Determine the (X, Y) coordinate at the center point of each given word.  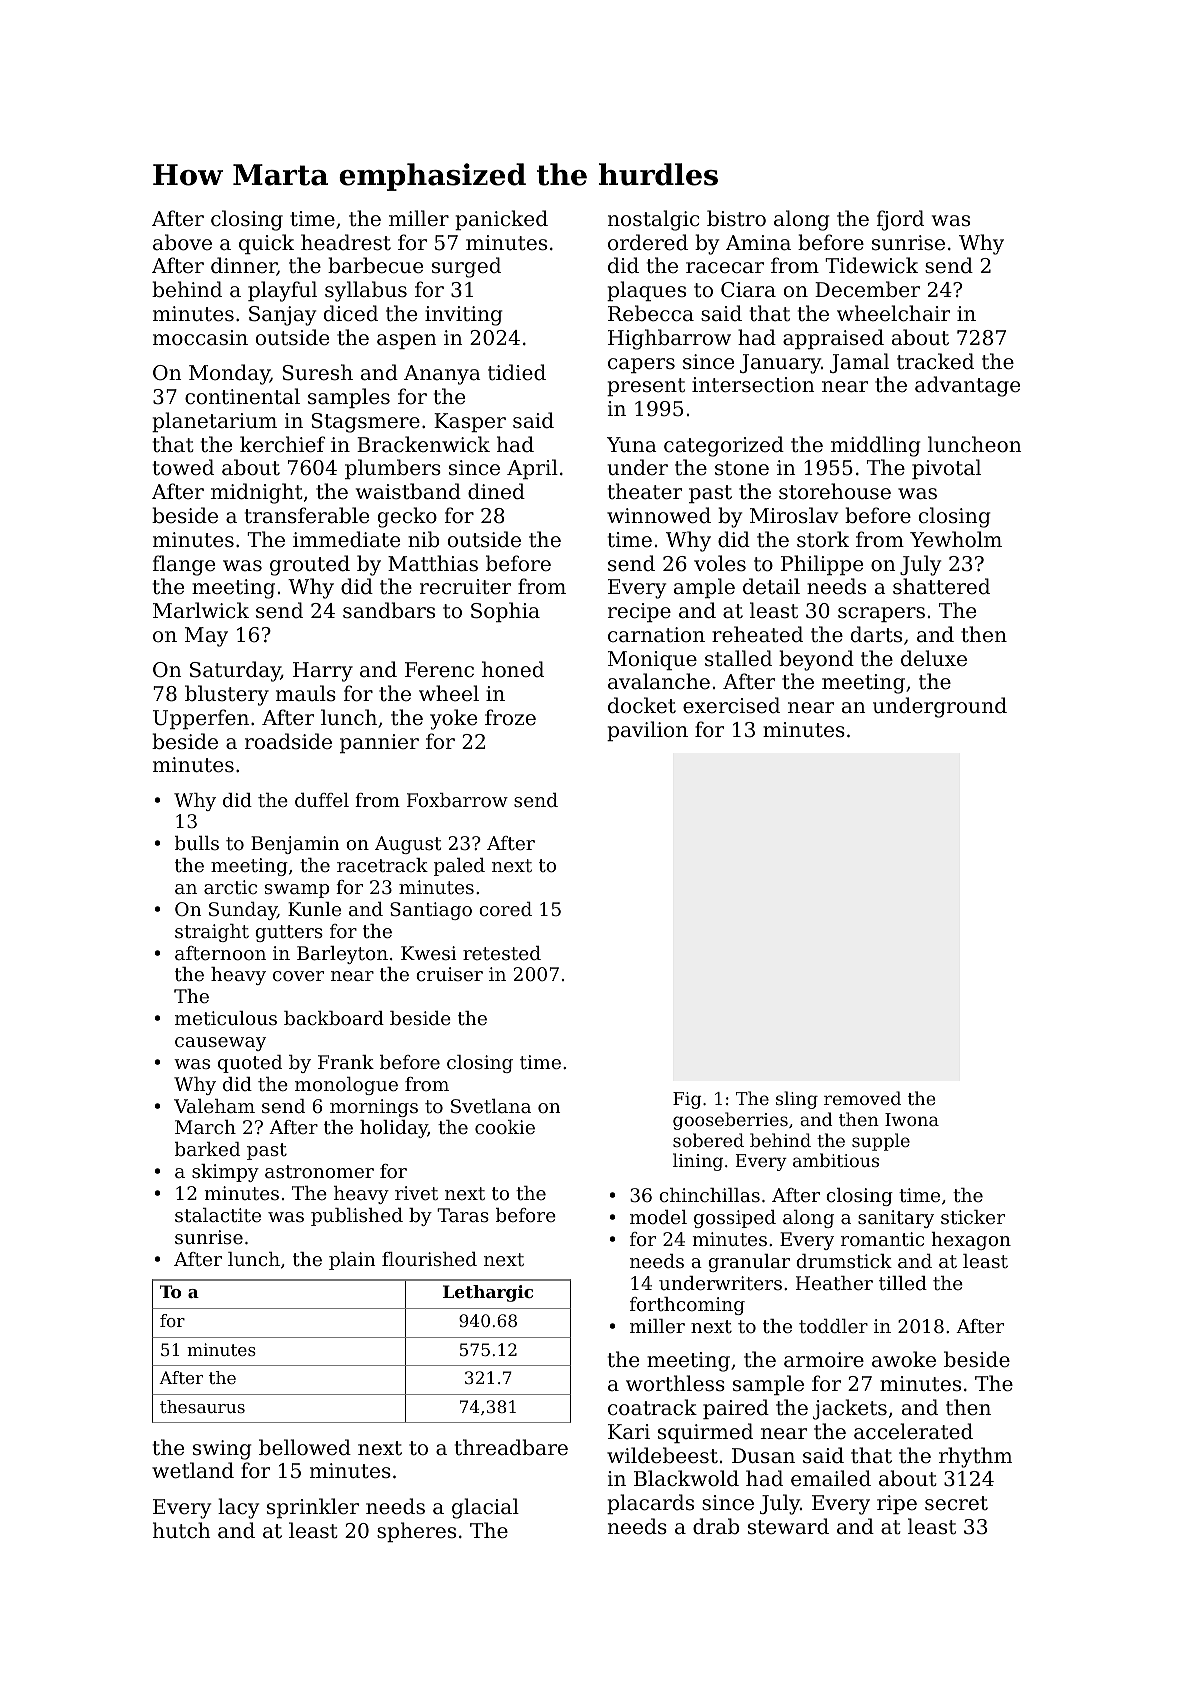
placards (650, 1504)
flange (183, 565)
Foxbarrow (457, 800)
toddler (833, 1326)
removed (862, 1098)
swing (222, 1450)
